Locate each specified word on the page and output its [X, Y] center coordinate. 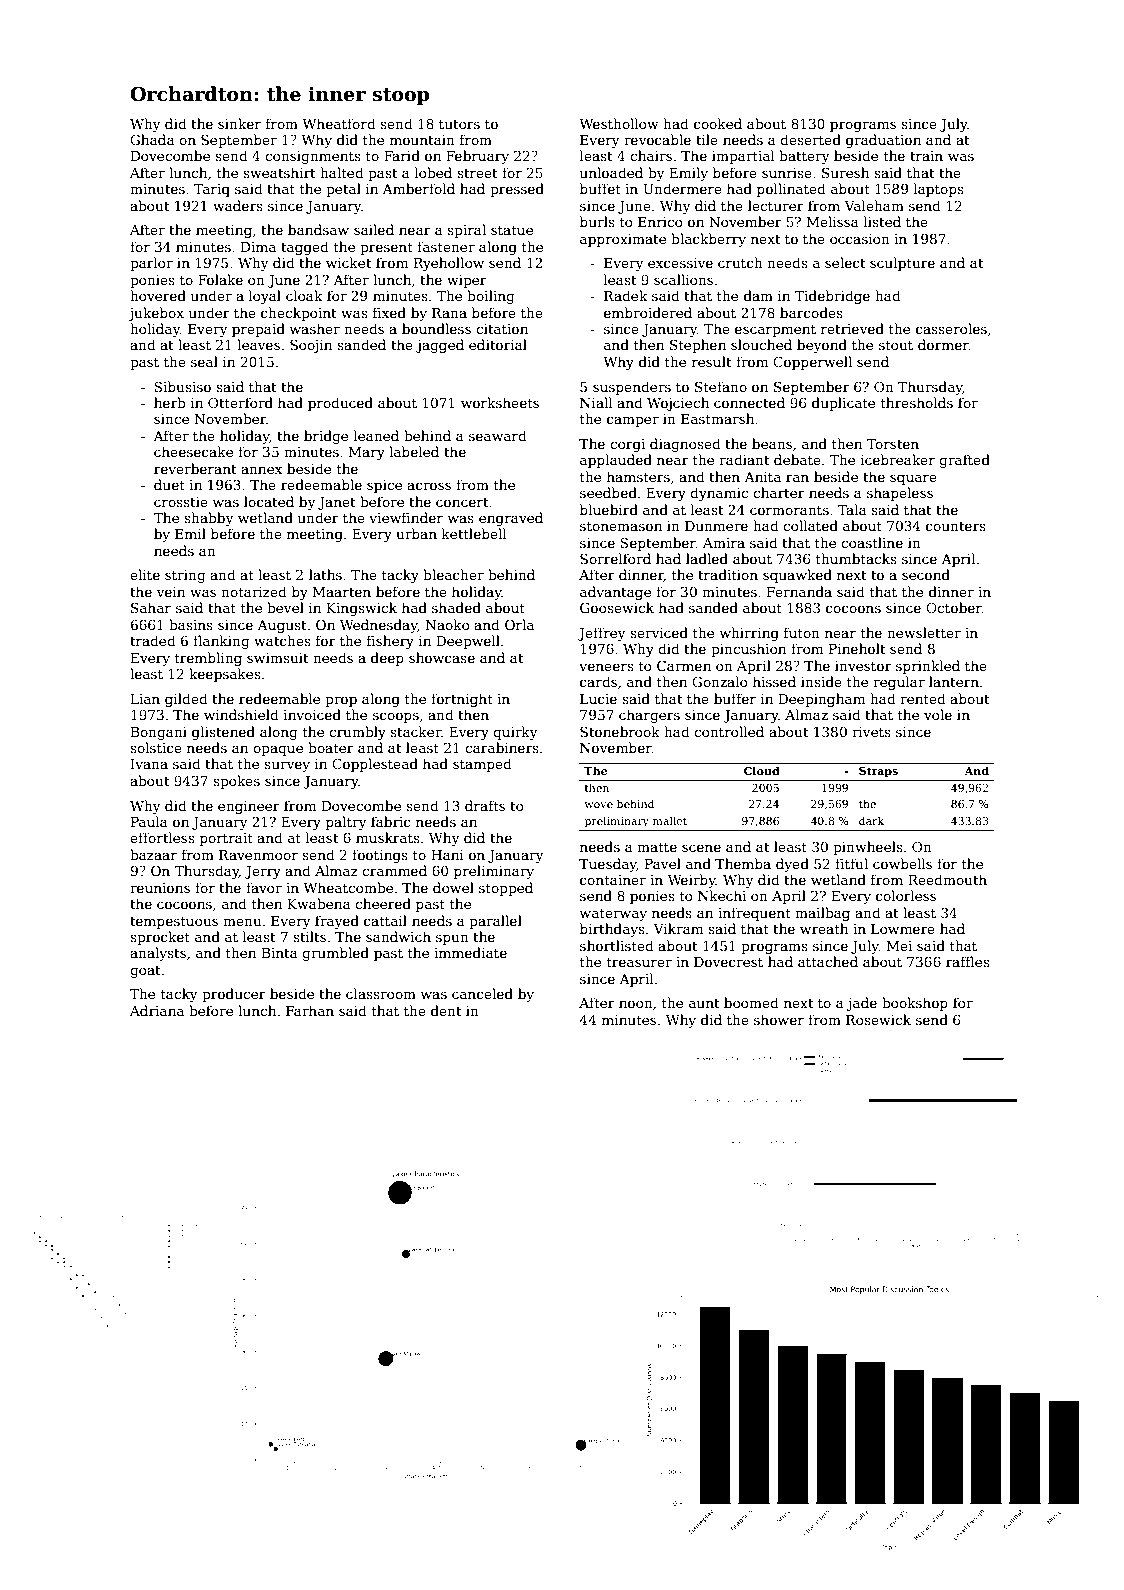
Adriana [157, 1010]
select [845, 262]
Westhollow [619, 123]
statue [512, 230]
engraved [511, 519]
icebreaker [898, 459]
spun [452, 939]
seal [204, 361]
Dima [258, 247]
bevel [285, 607]
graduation [883, 141]
